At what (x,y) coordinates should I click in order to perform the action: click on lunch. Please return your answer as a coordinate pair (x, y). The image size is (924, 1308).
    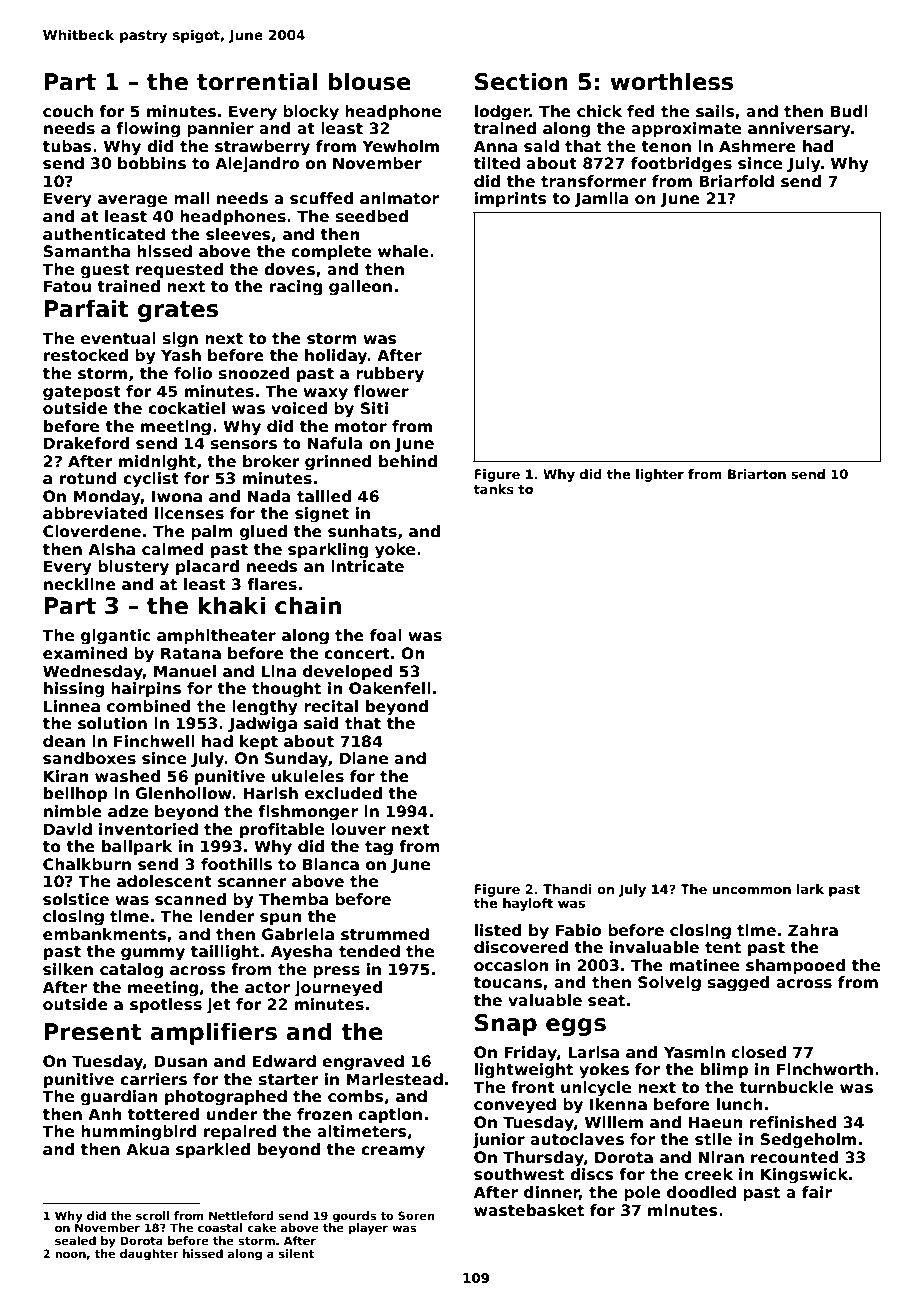
    Looking at the image, I should click on (740, 1104).
